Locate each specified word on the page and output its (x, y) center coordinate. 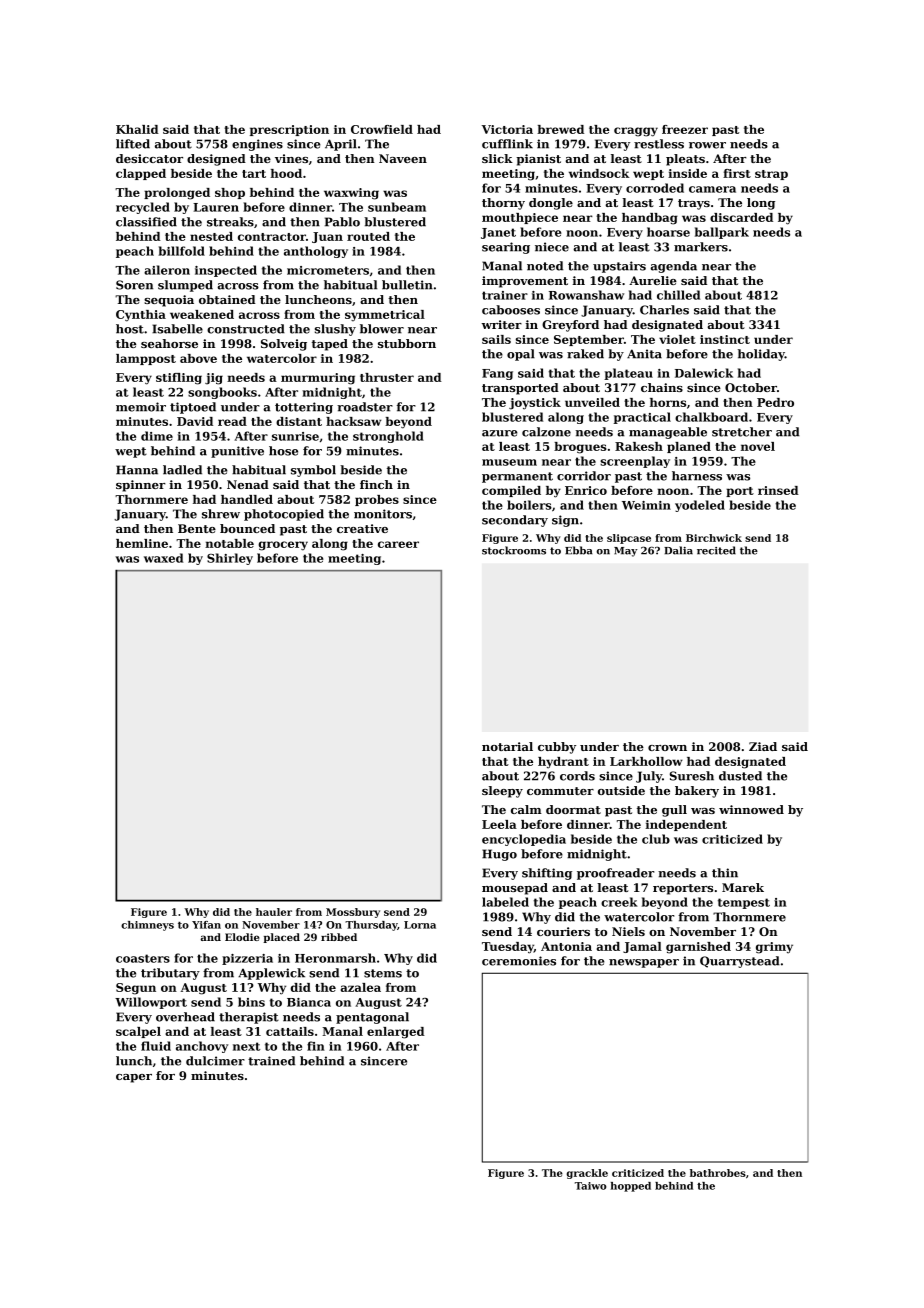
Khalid (137, 129)
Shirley (230, 559)
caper (134, 1078)
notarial (507, 746)
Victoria (507, 129)
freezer (685, 129)
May (626, 552)
